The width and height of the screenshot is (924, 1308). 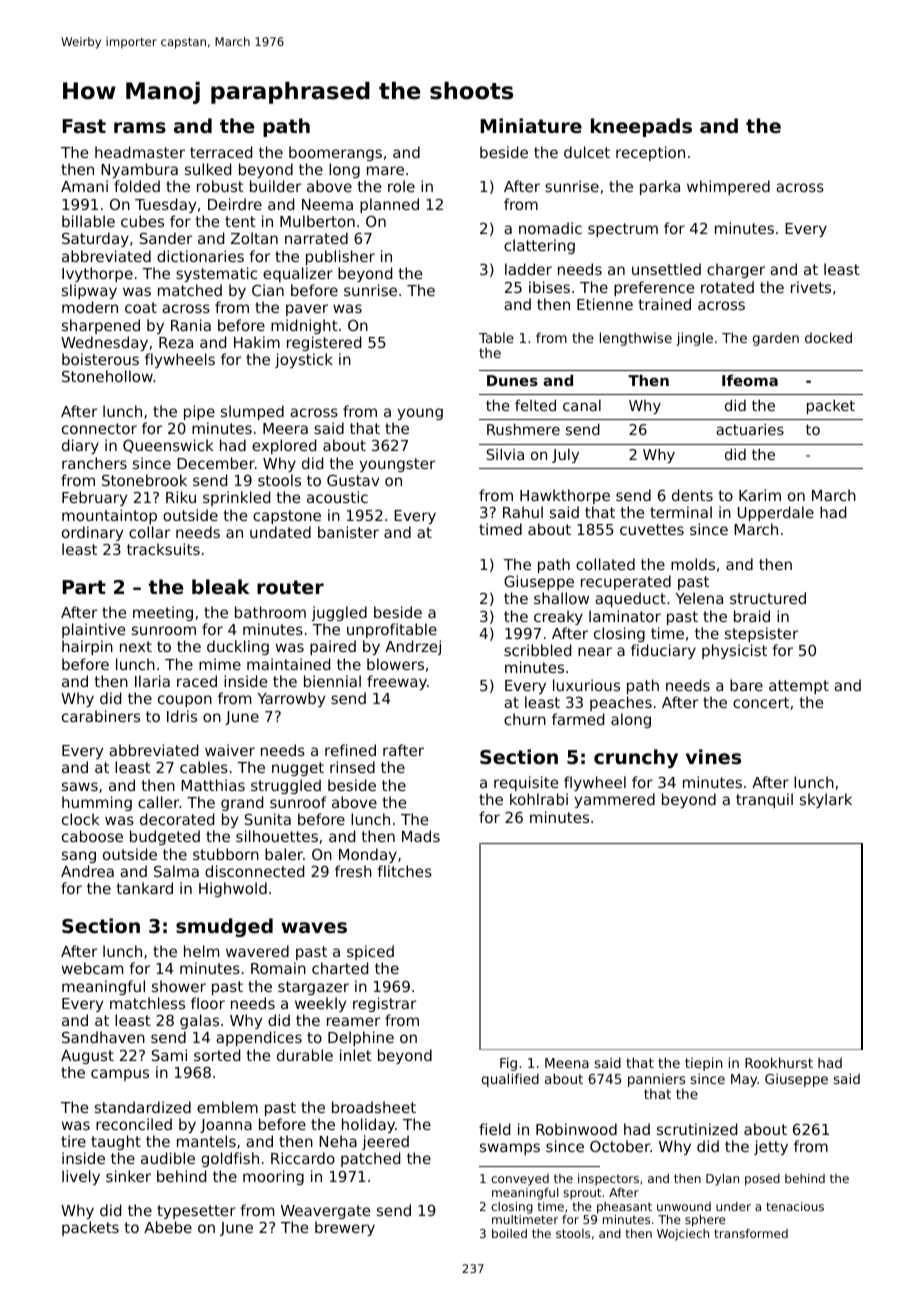 I want to click on Deirdre, so click(x=235, y=204).
